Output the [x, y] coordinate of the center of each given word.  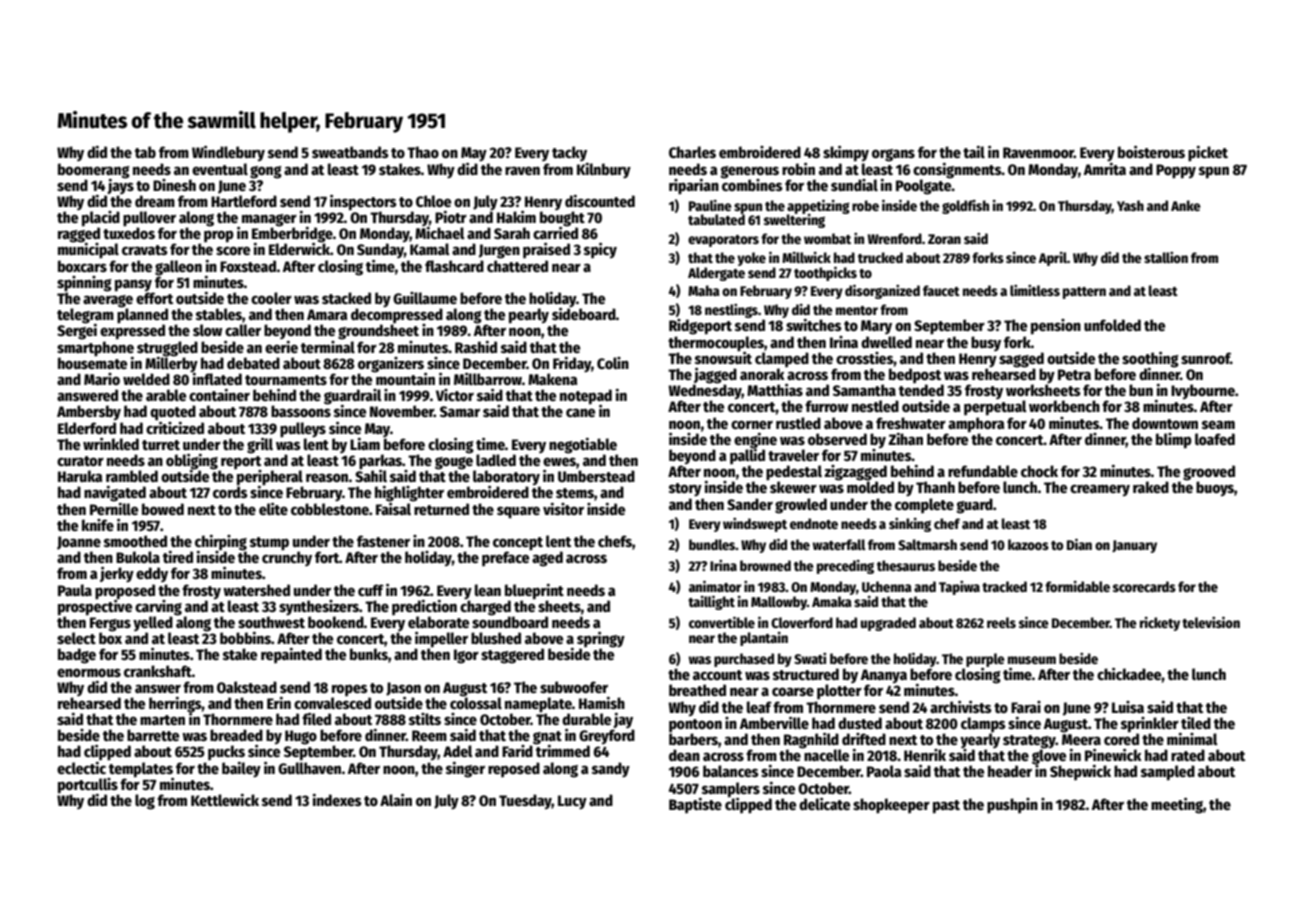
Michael [440, 233]
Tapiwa [959, 588]
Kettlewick [225, 800]
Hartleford [244, 201]
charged [485, 608]
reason [327, 477]
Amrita [1105, 169]
